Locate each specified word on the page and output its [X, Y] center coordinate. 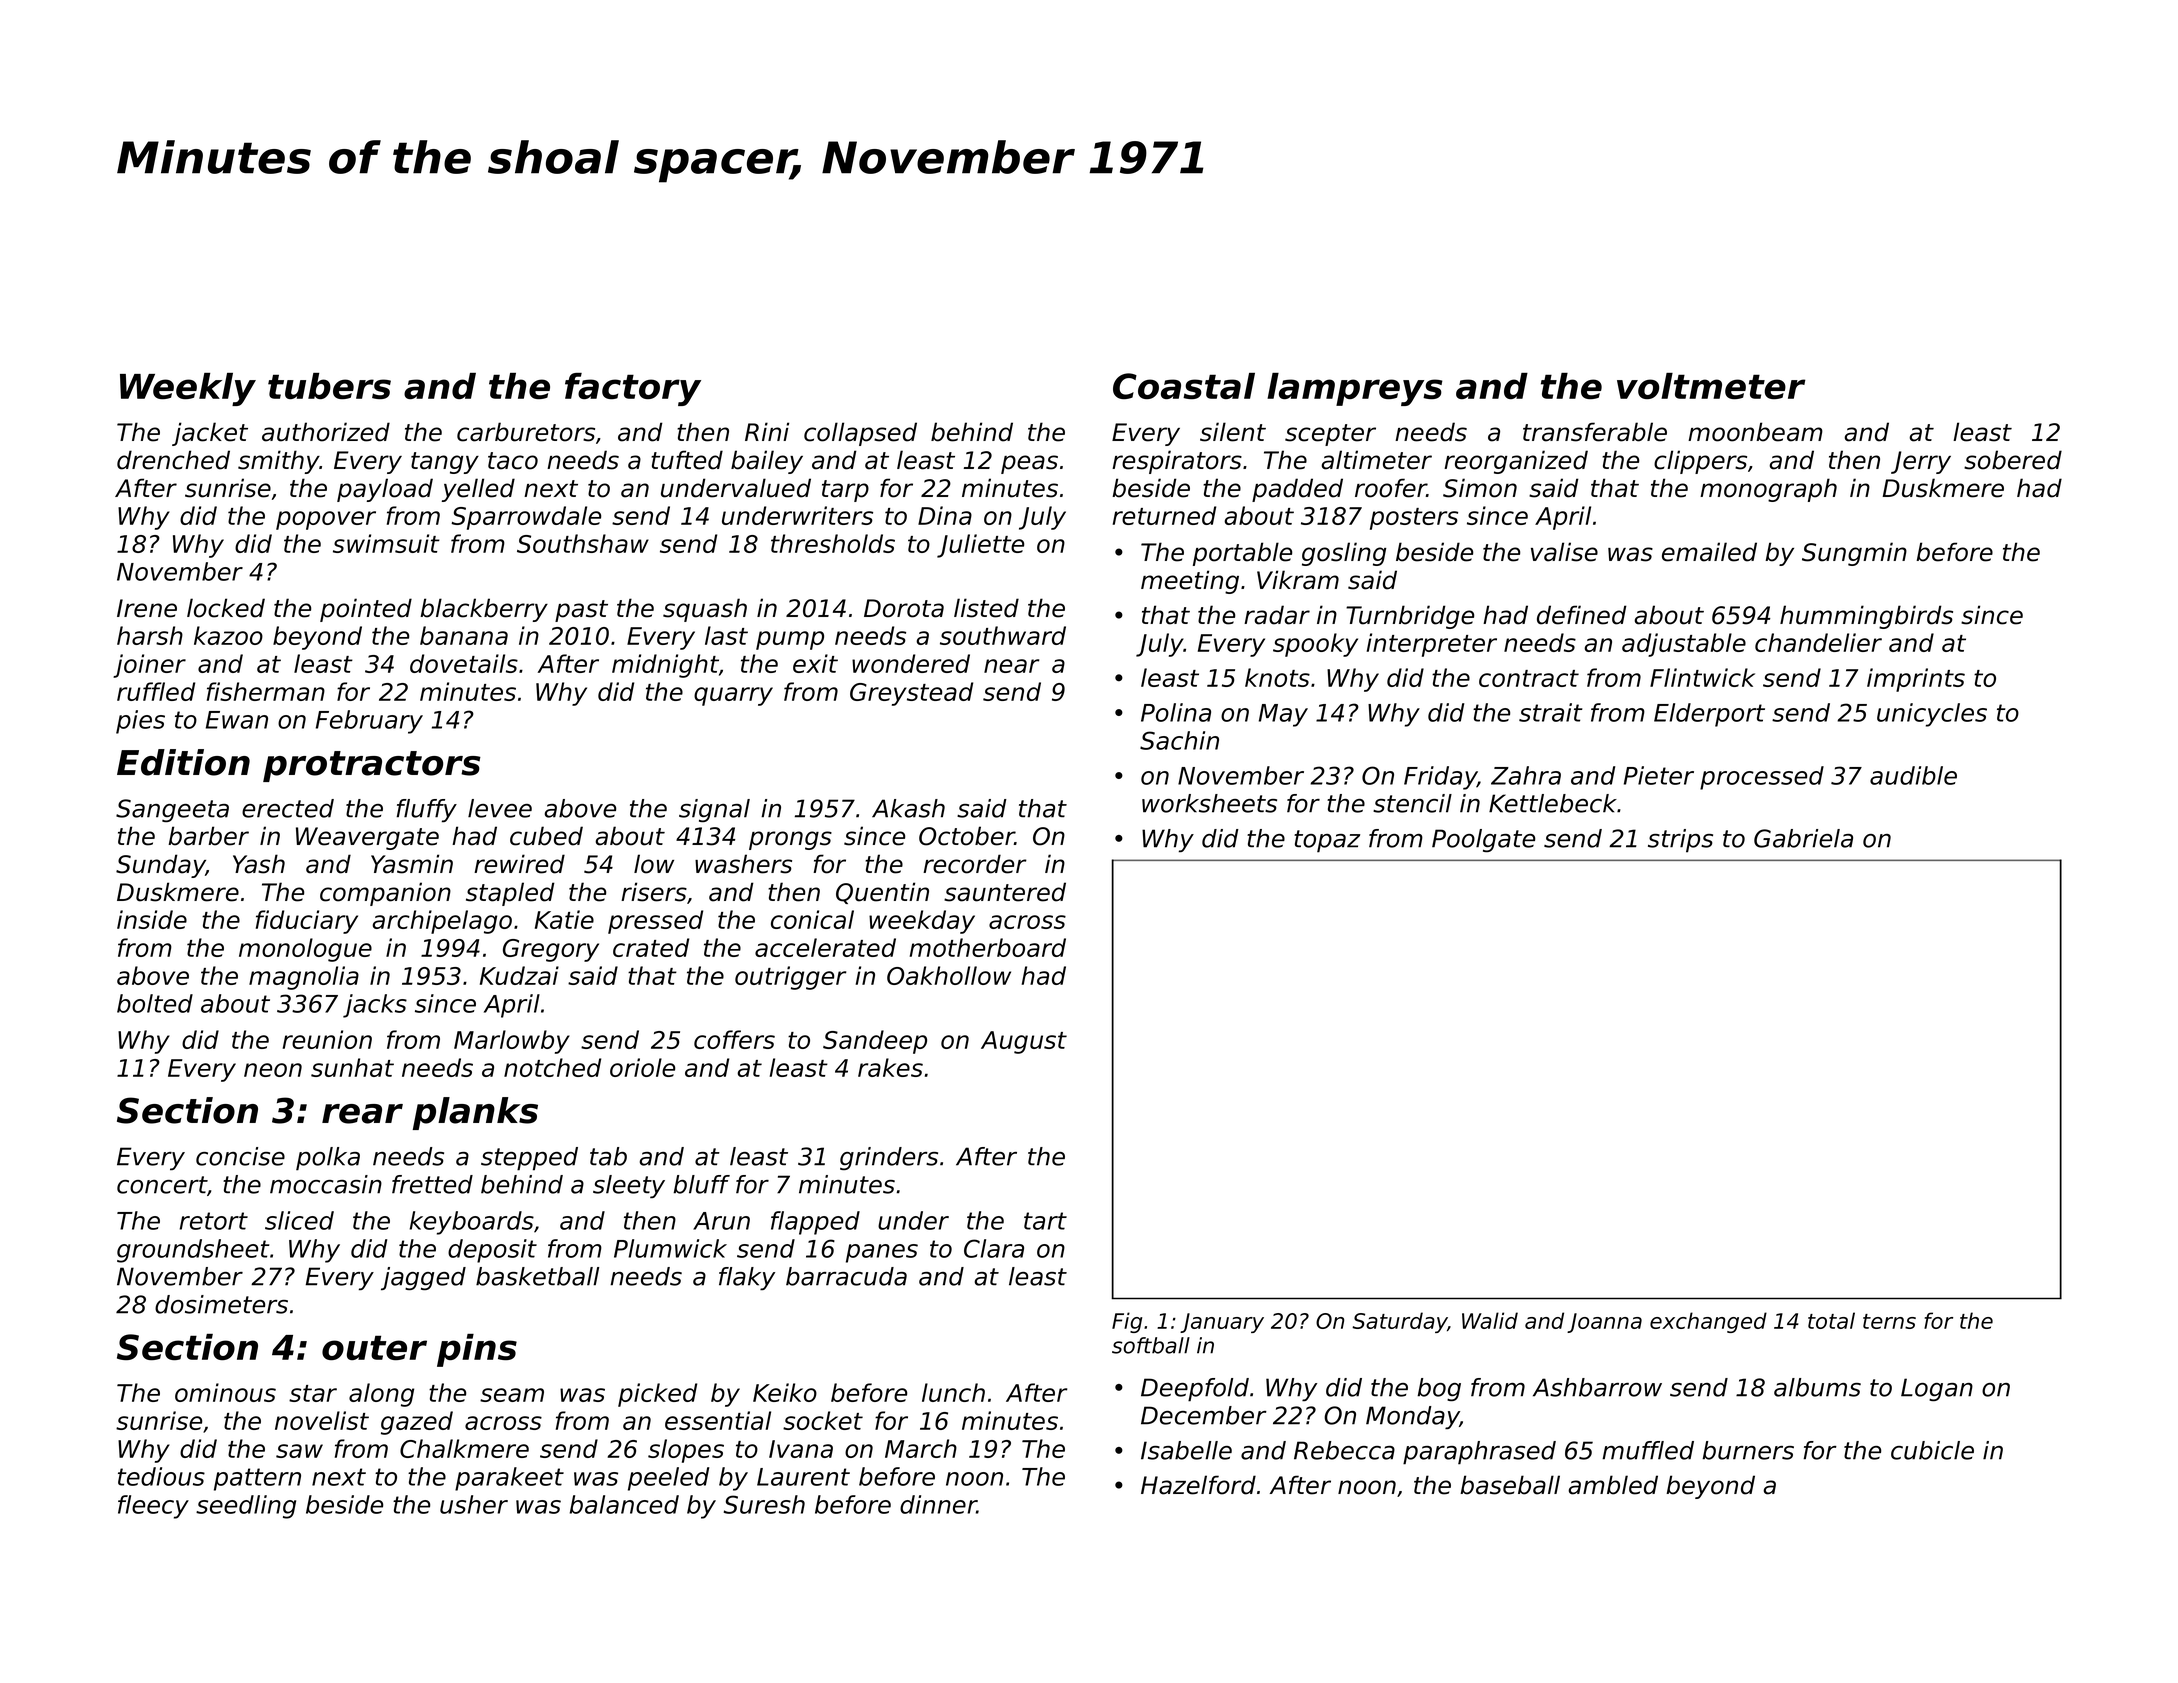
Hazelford [1198, 1485]
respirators [1177, 462]
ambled [1613, 1485]
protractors [372, 766]
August [1024, 1042]
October [967, 836]
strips [1680, 841]
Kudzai [519, 975]
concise [240, 1156]
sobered [2013, 460]
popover [326, 520]
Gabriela [1803, 838]
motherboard [988, 947]
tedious [161, 1476]
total [1831, 1320]
